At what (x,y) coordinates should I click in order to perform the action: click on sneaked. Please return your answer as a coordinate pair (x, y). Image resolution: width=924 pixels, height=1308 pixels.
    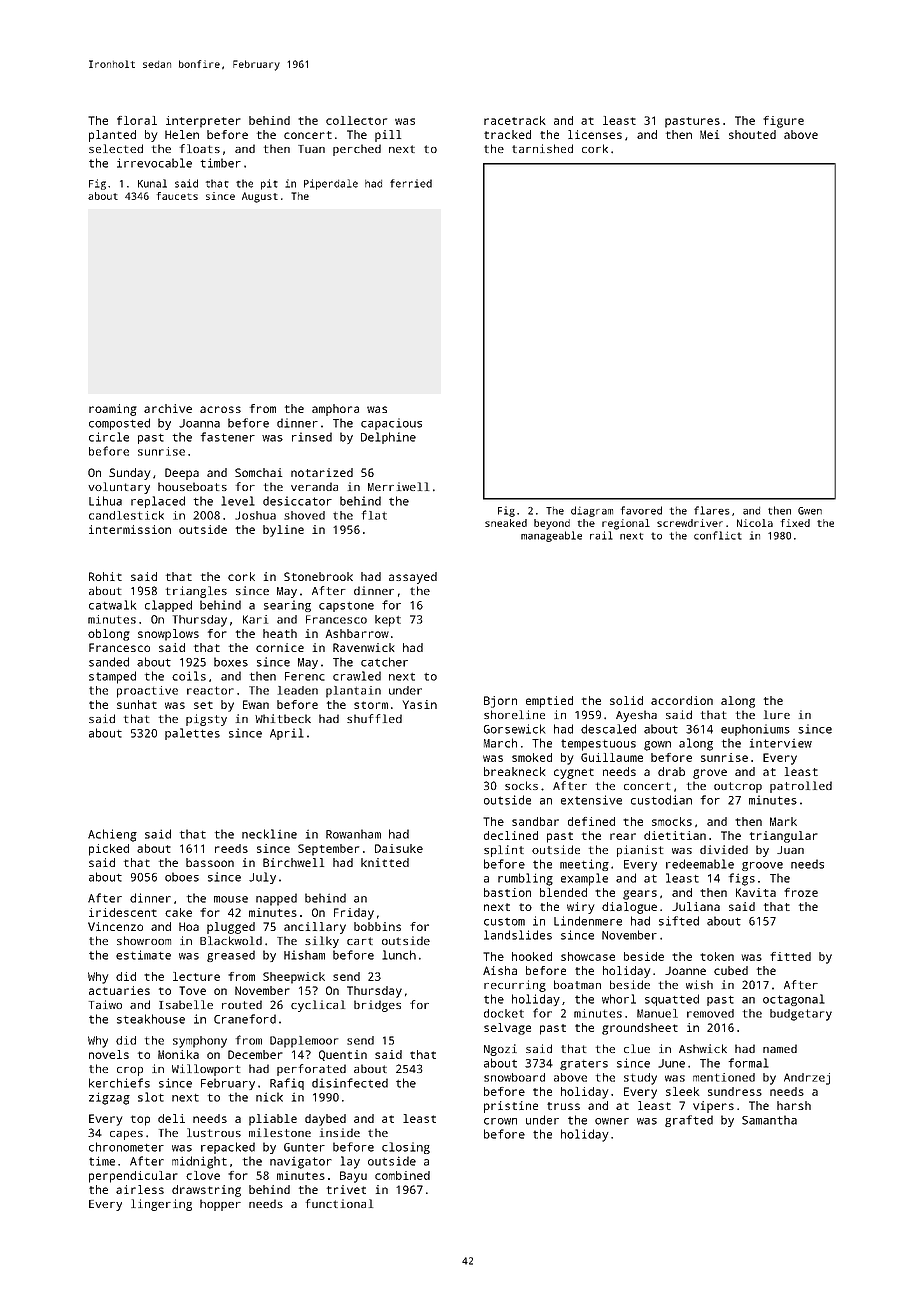
    Looking at the image, I should click on (506, 523).
